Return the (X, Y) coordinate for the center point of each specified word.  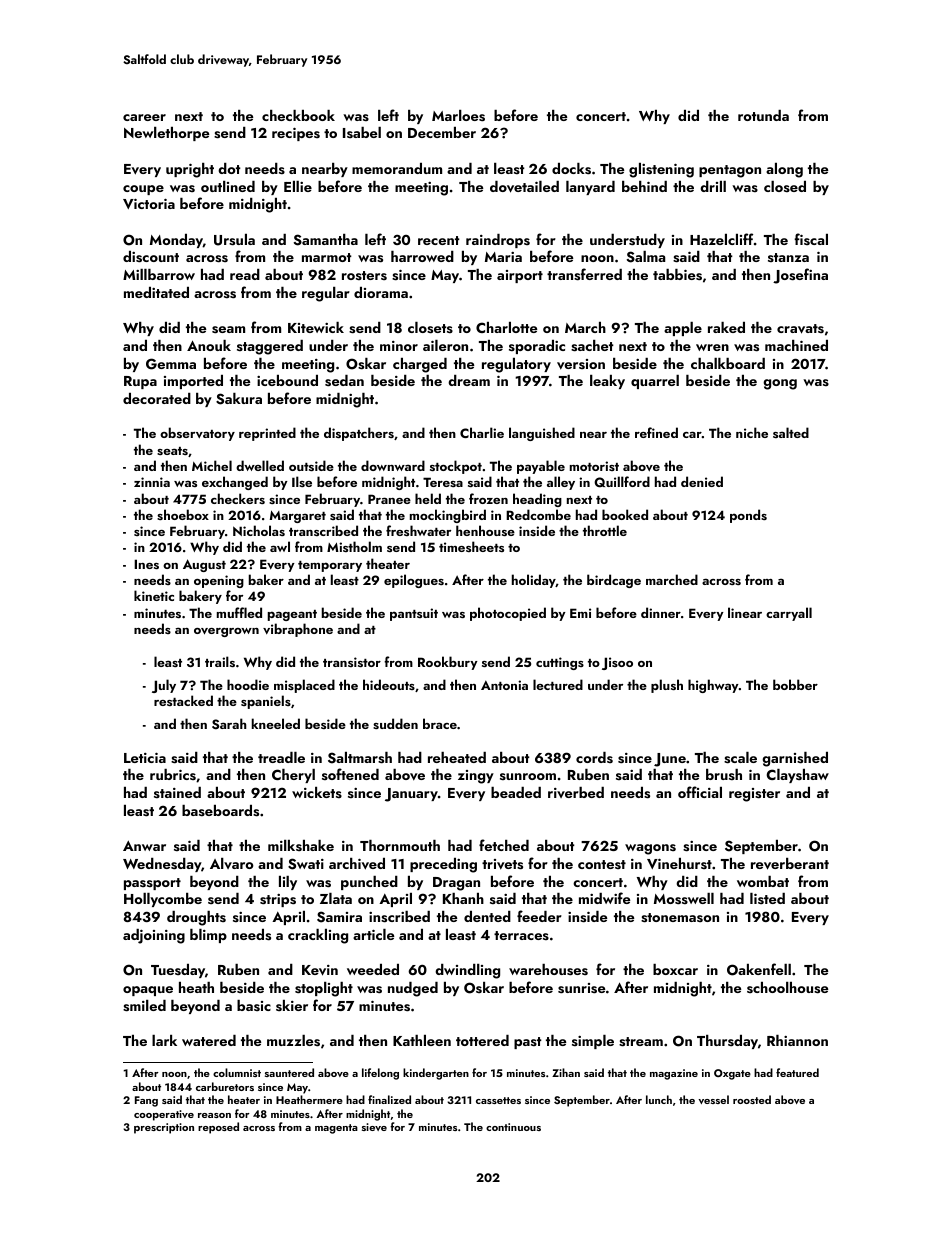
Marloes (458, 116)
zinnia (152, 482)
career (144, 117)
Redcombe (538, 514)
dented (487, 916)
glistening (661, 170)
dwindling (467, 971)
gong (780, 384)
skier (292, 1005)
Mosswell (684, 899)
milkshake (301, 845)
